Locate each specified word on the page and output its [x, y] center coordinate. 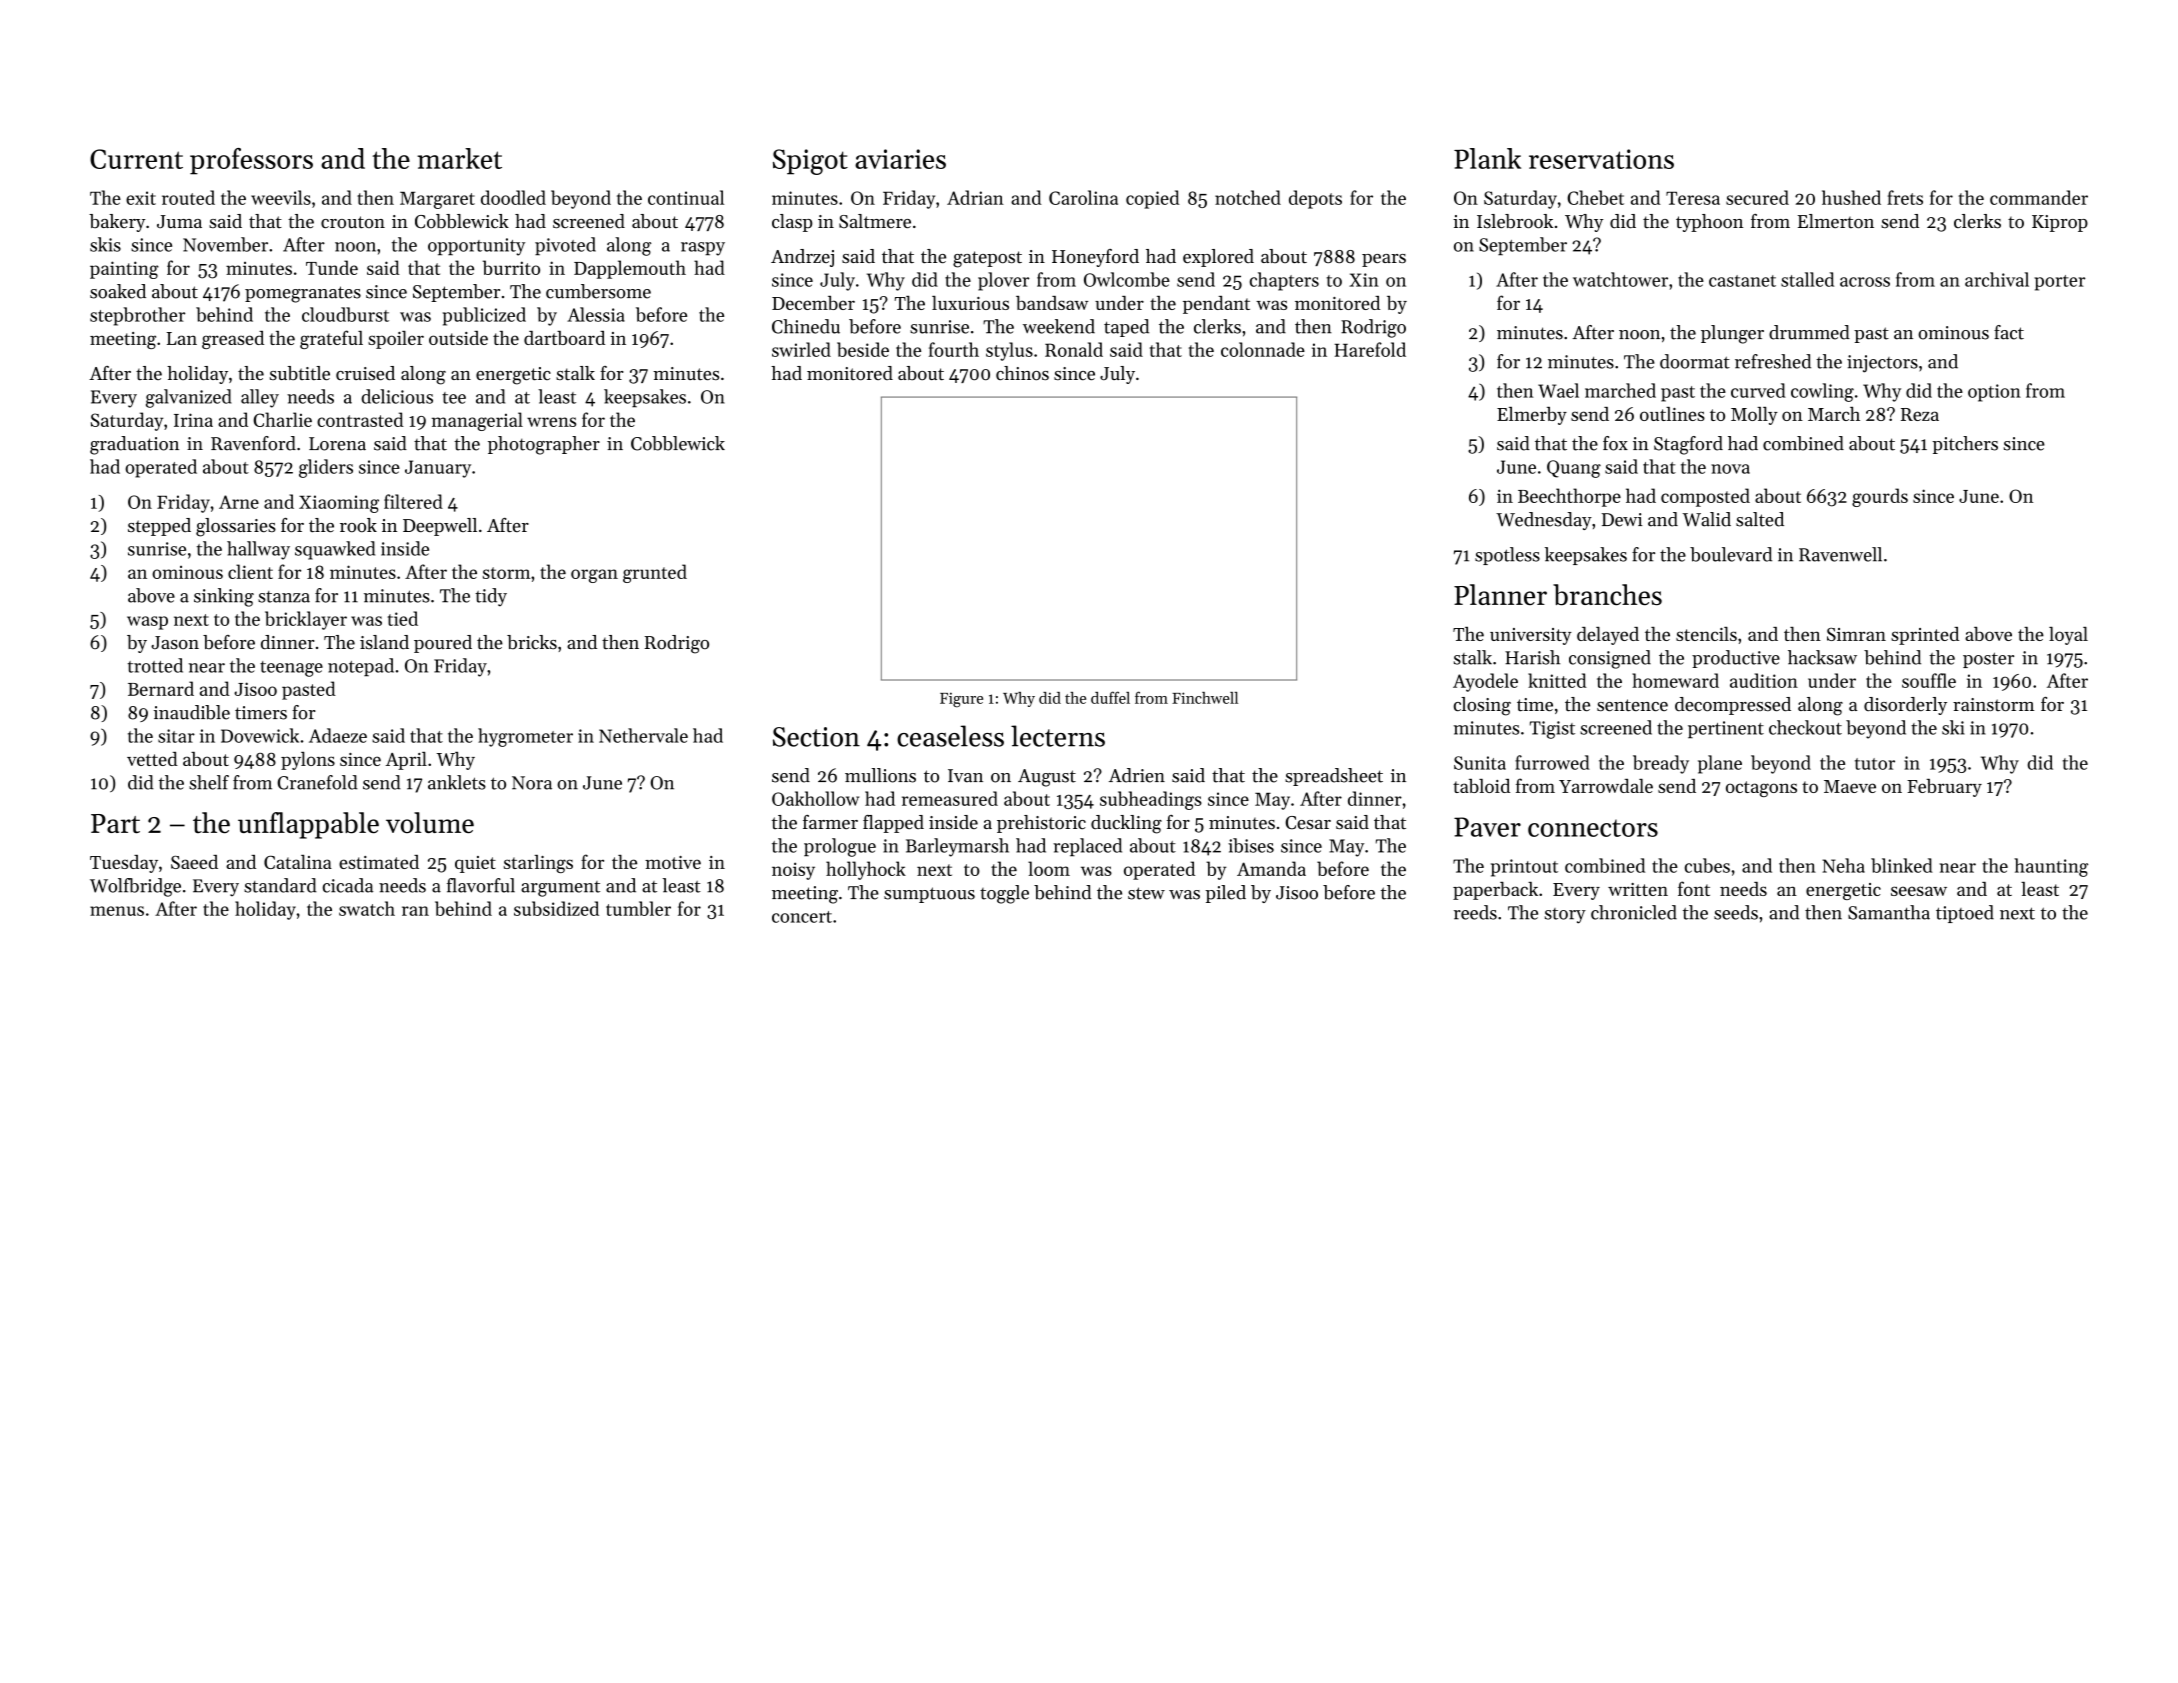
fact [2009, 332]
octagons [1761, 789]
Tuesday [124, 864]
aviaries [900, 159]
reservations [1601, 159]
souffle [1929, 680]
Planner [1500, 594]
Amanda [1271, 868]
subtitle [300, 373]
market [459, 158]
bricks [532, 642]
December [813, 303]
